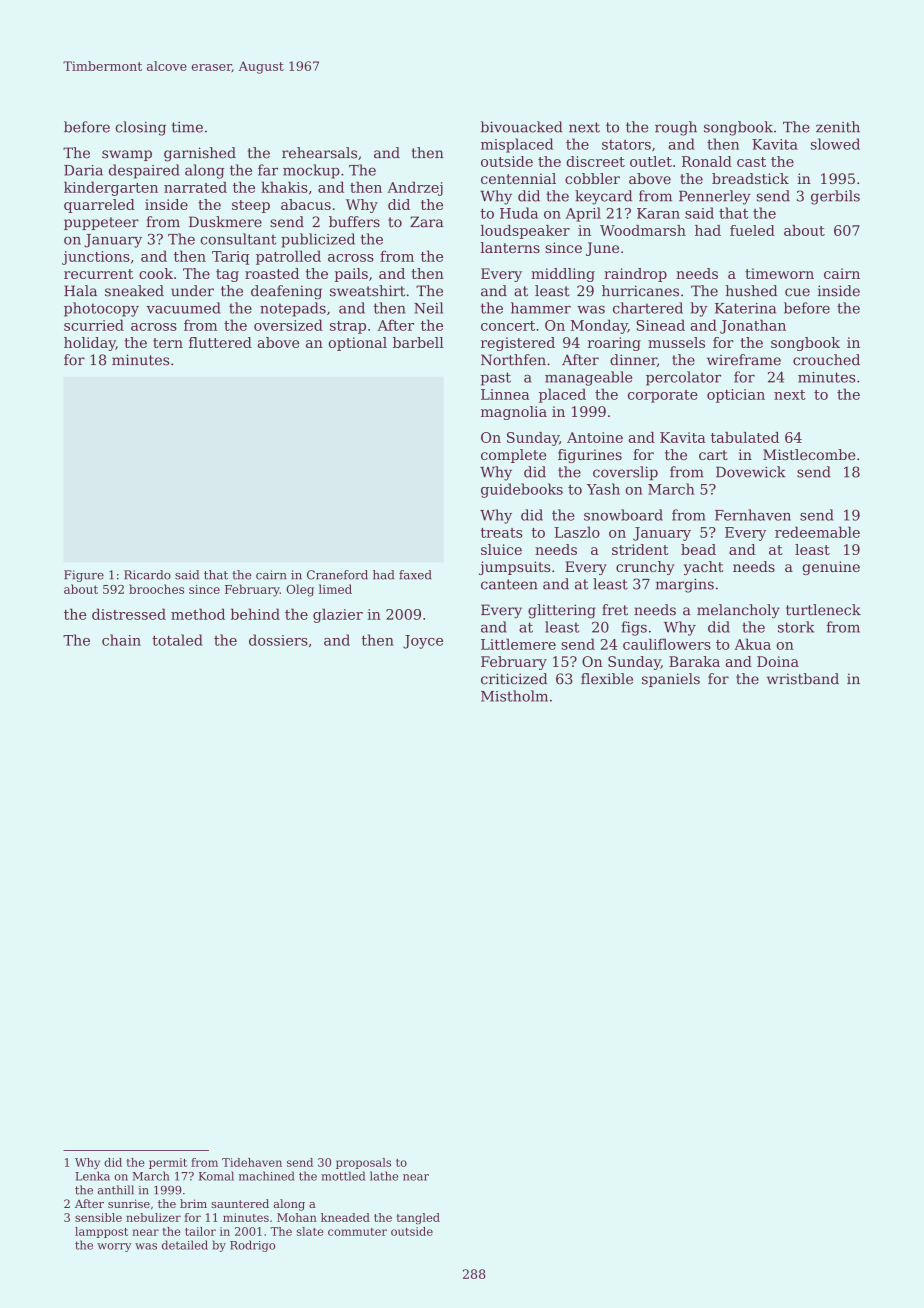 This screenshot has width=924, height=1308. What do you see at coordinates (817, 532) in the screenshot?
I see `redeemable` at bounding box center [817, 532].
